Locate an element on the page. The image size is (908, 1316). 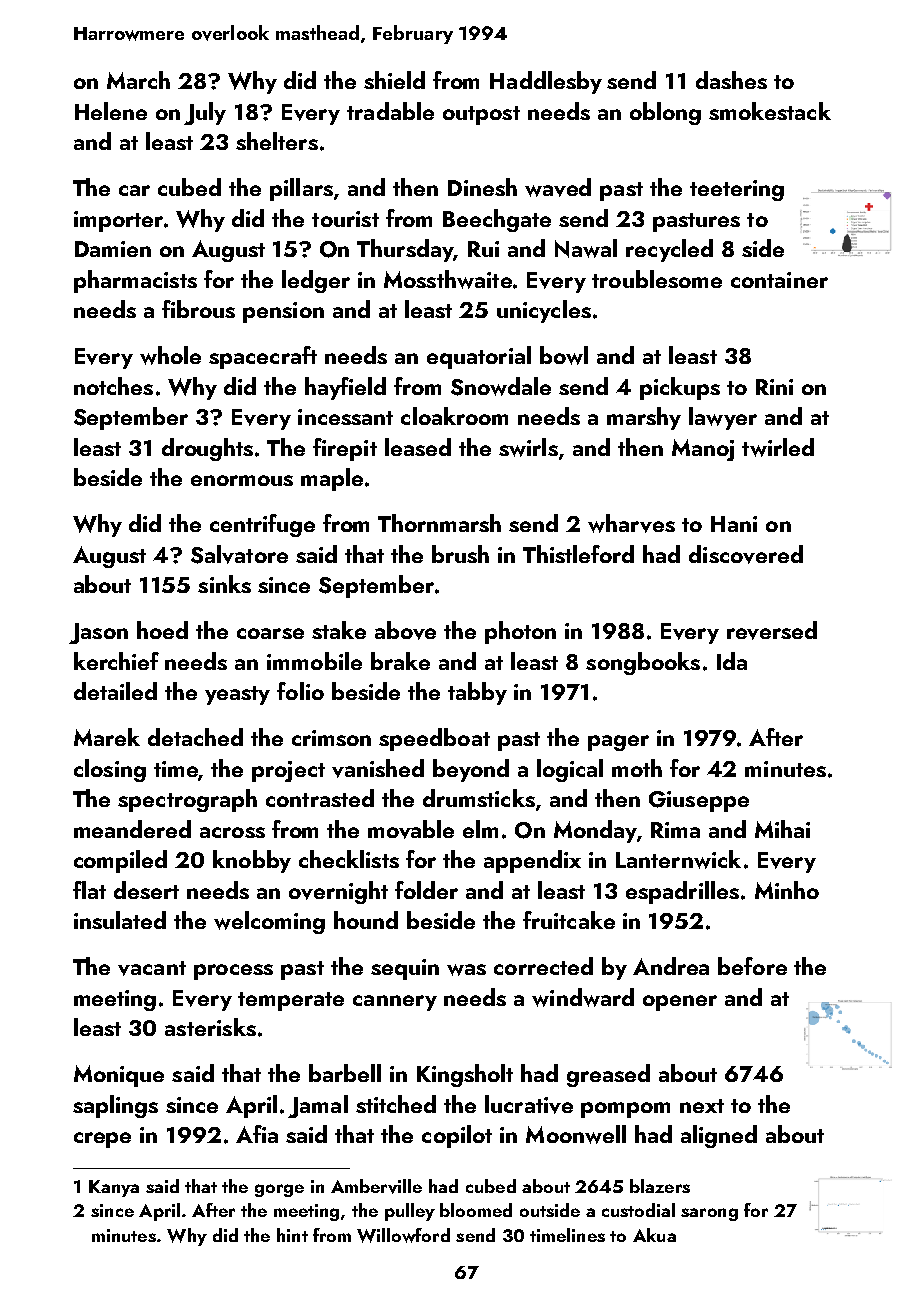
detached is located at coordinates (195, 737).
